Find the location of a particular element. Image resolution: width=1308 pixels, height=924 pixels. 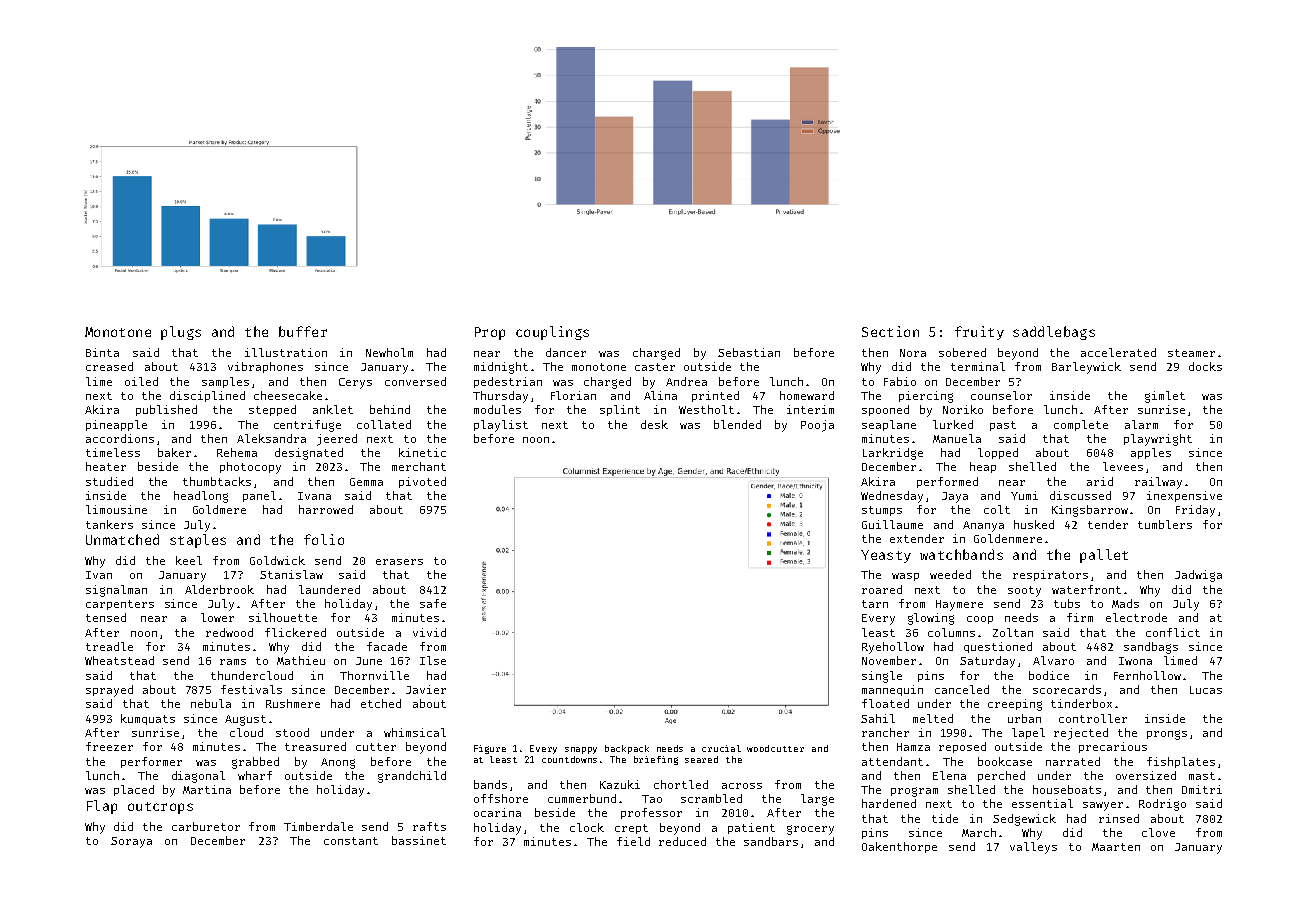

saddlebags is located at coordinates (1054, 333).
